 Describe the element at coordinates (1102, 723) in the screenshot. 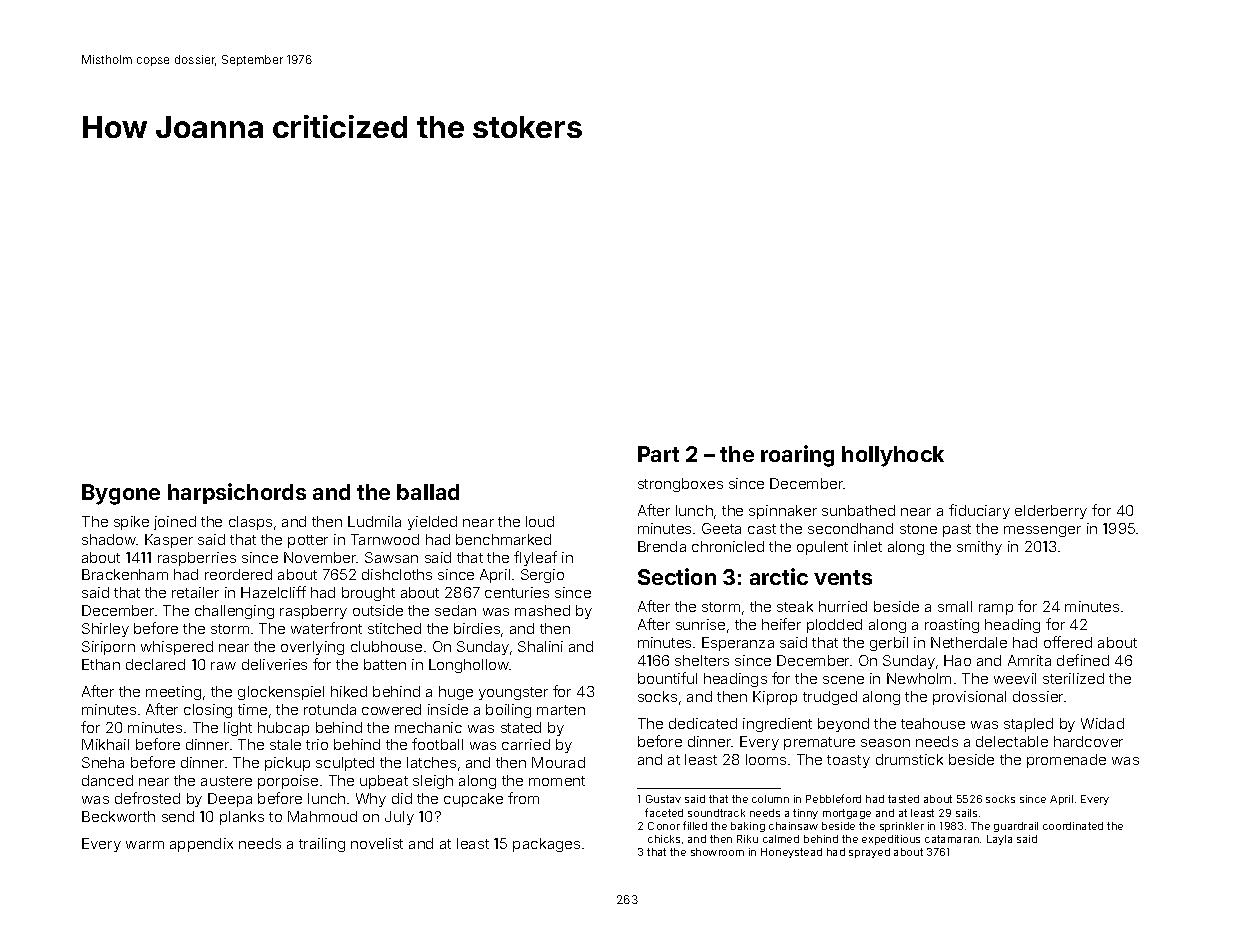

I see `Widad` at that location.
